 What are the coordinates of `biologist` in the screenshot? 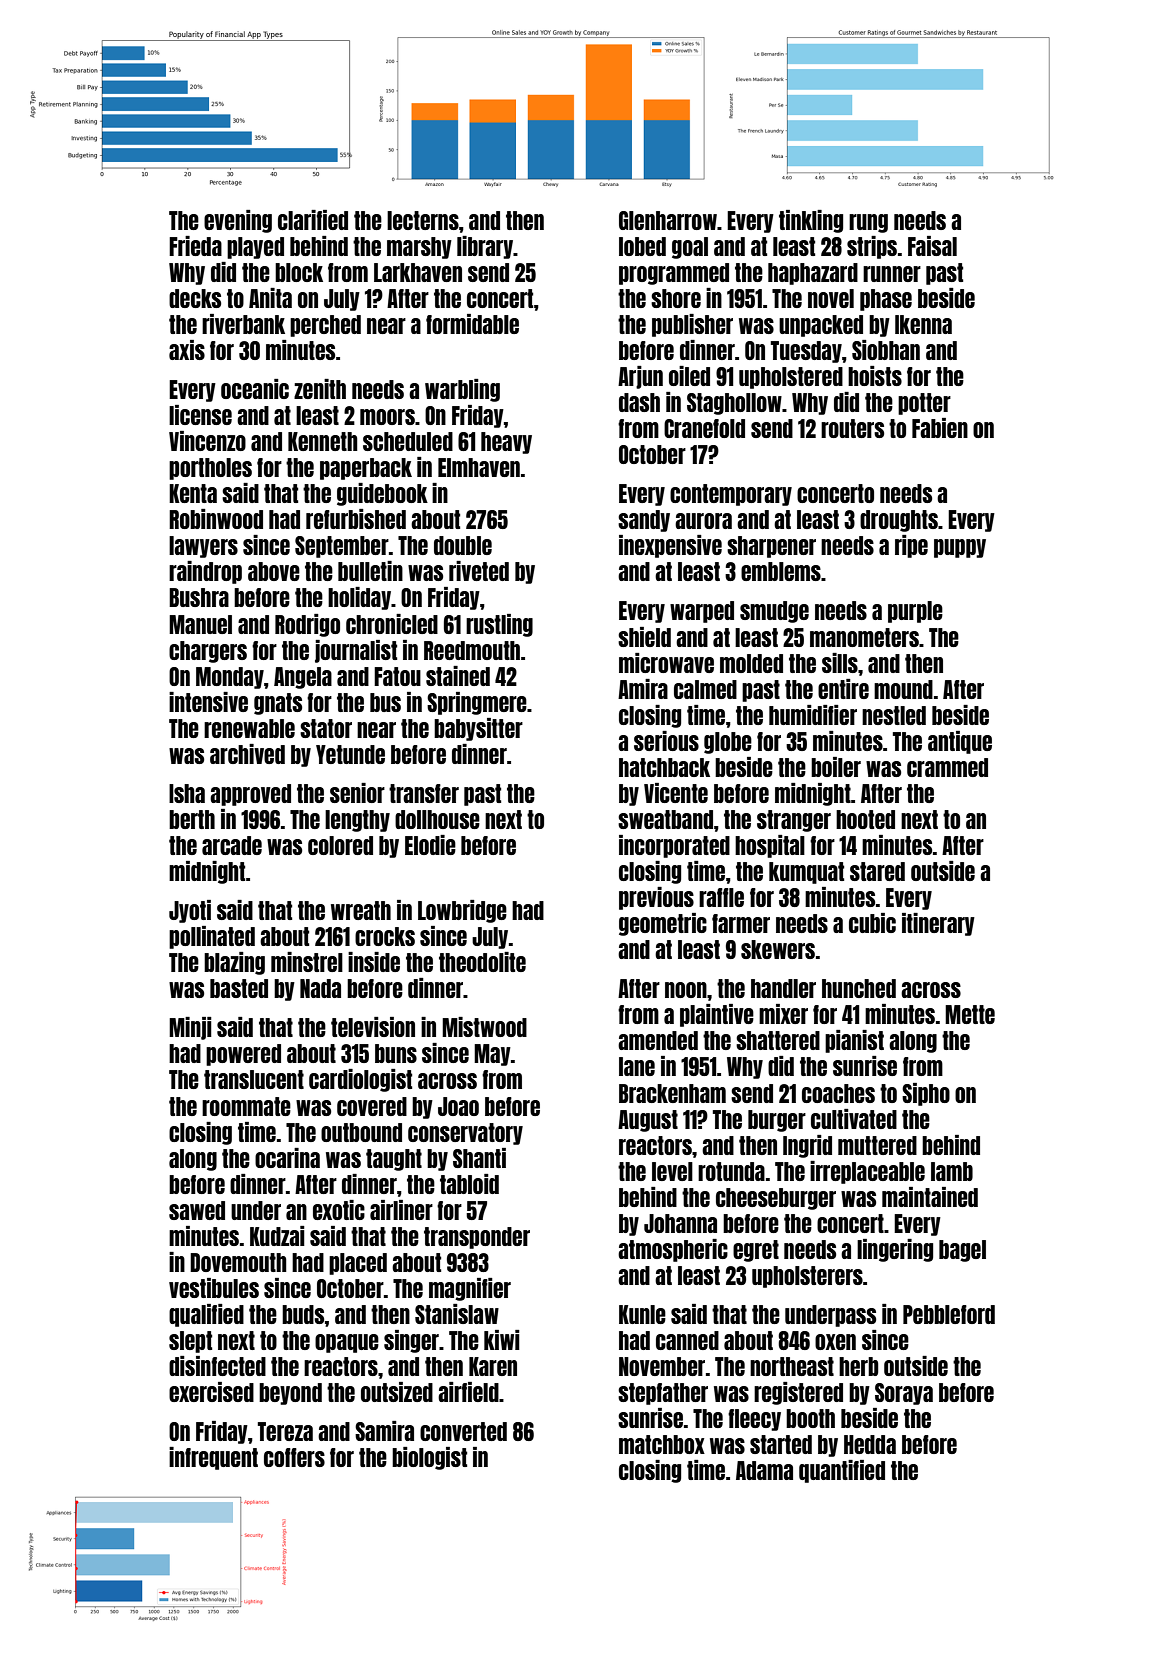 It's located at (429, 1458).
